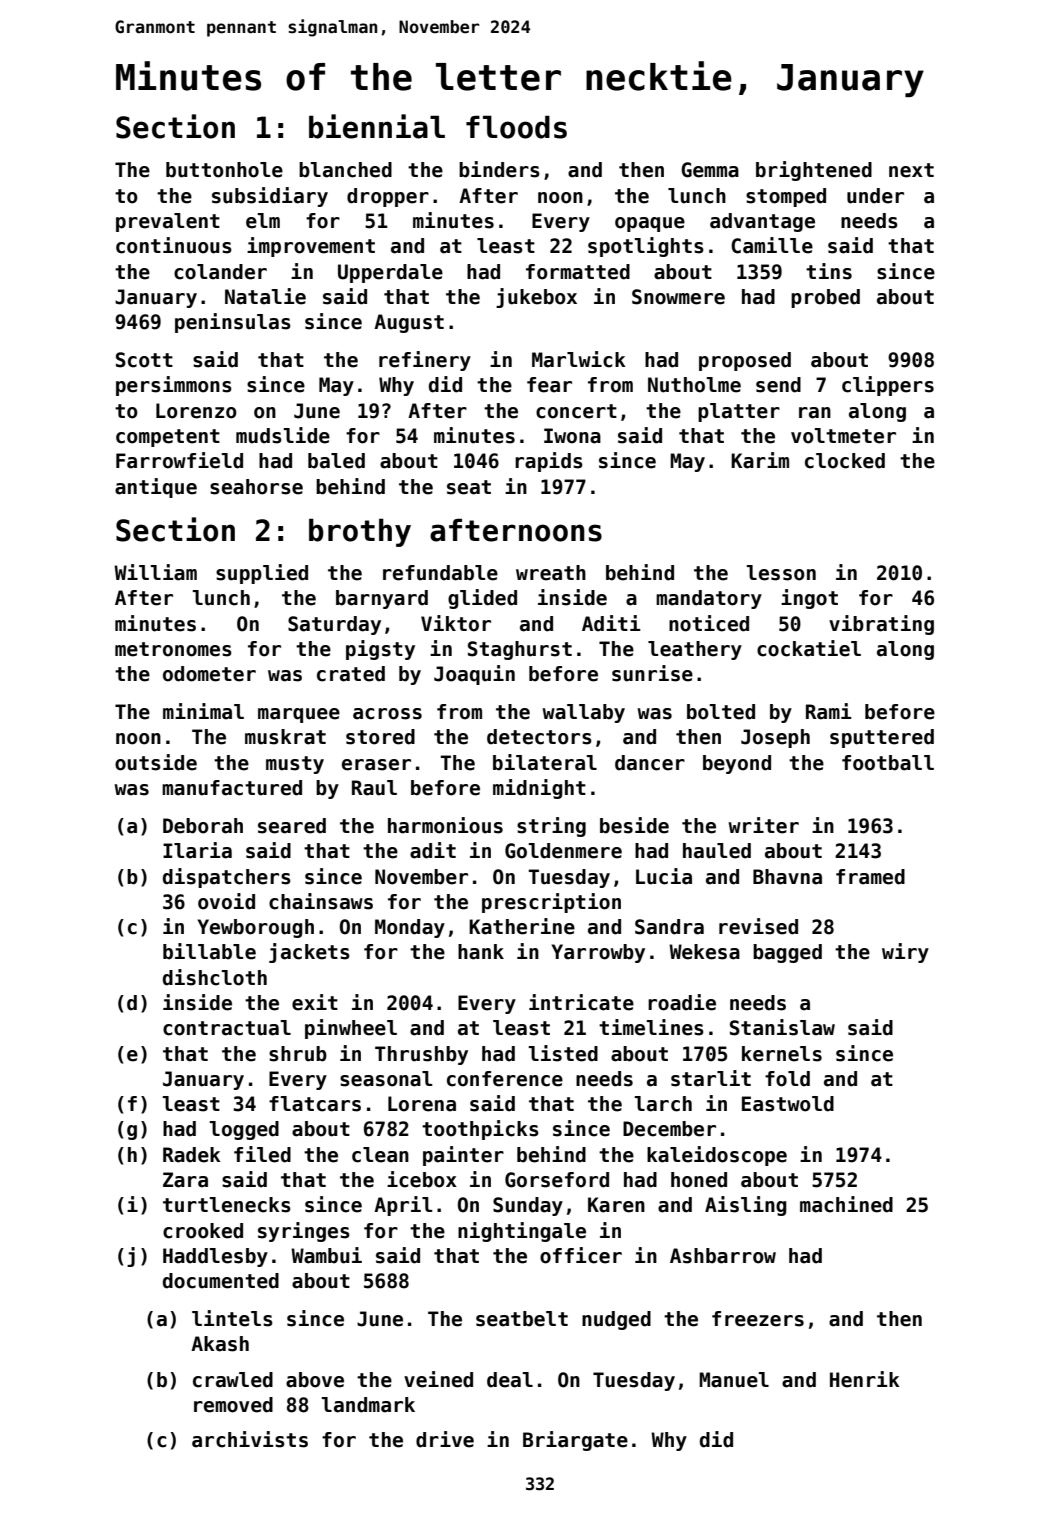  What do you see at coordinates (197, 850) in the screenshot?
I see `Ilaria` at bounding box center [197, 850].
